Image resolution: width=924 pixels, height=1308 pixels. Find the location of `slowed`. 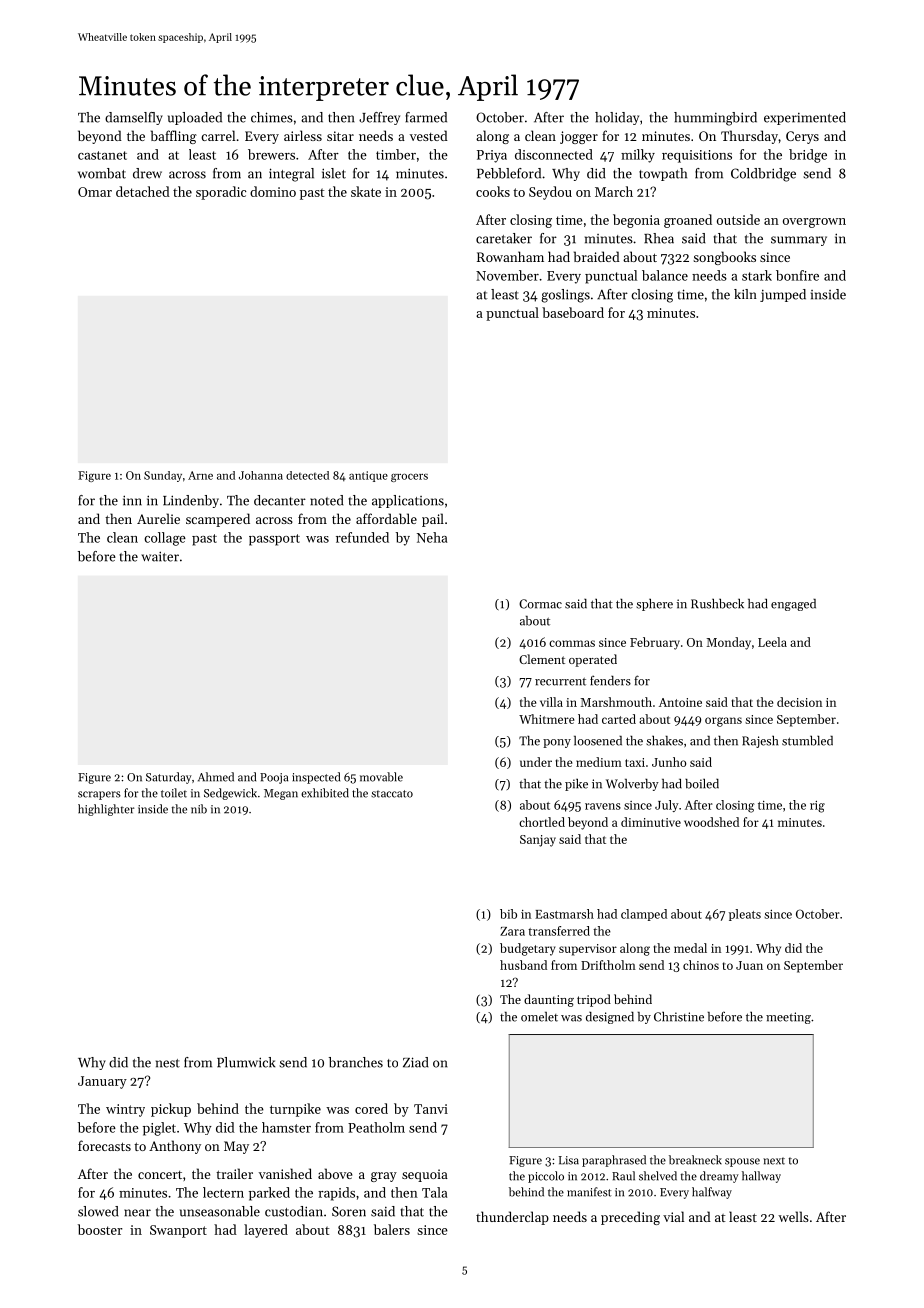

slowed is located at coordinates (98, 1211).
